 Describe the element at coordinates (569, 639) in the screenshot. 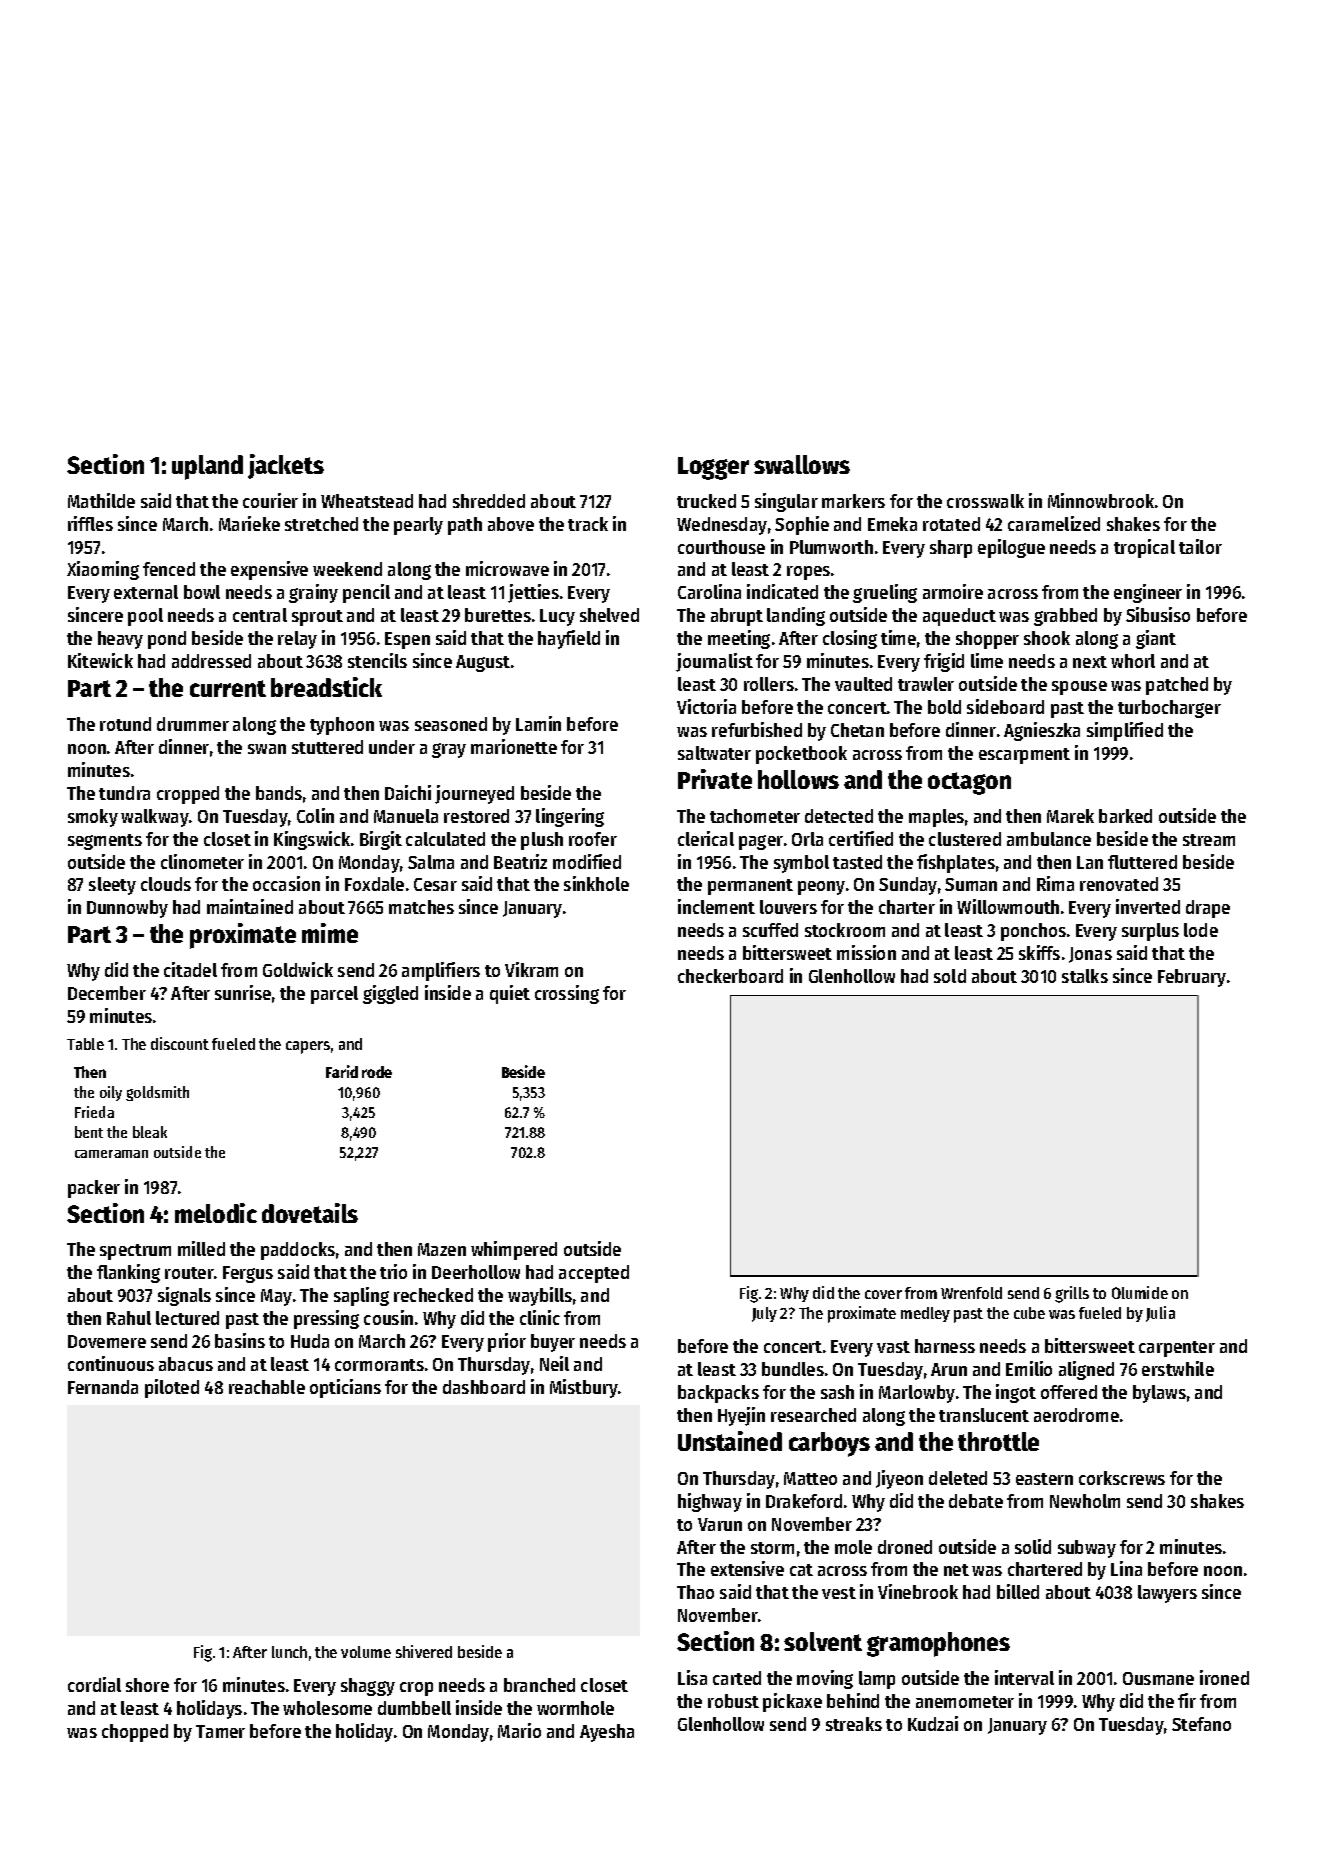

I see `hayfield` at that location.
